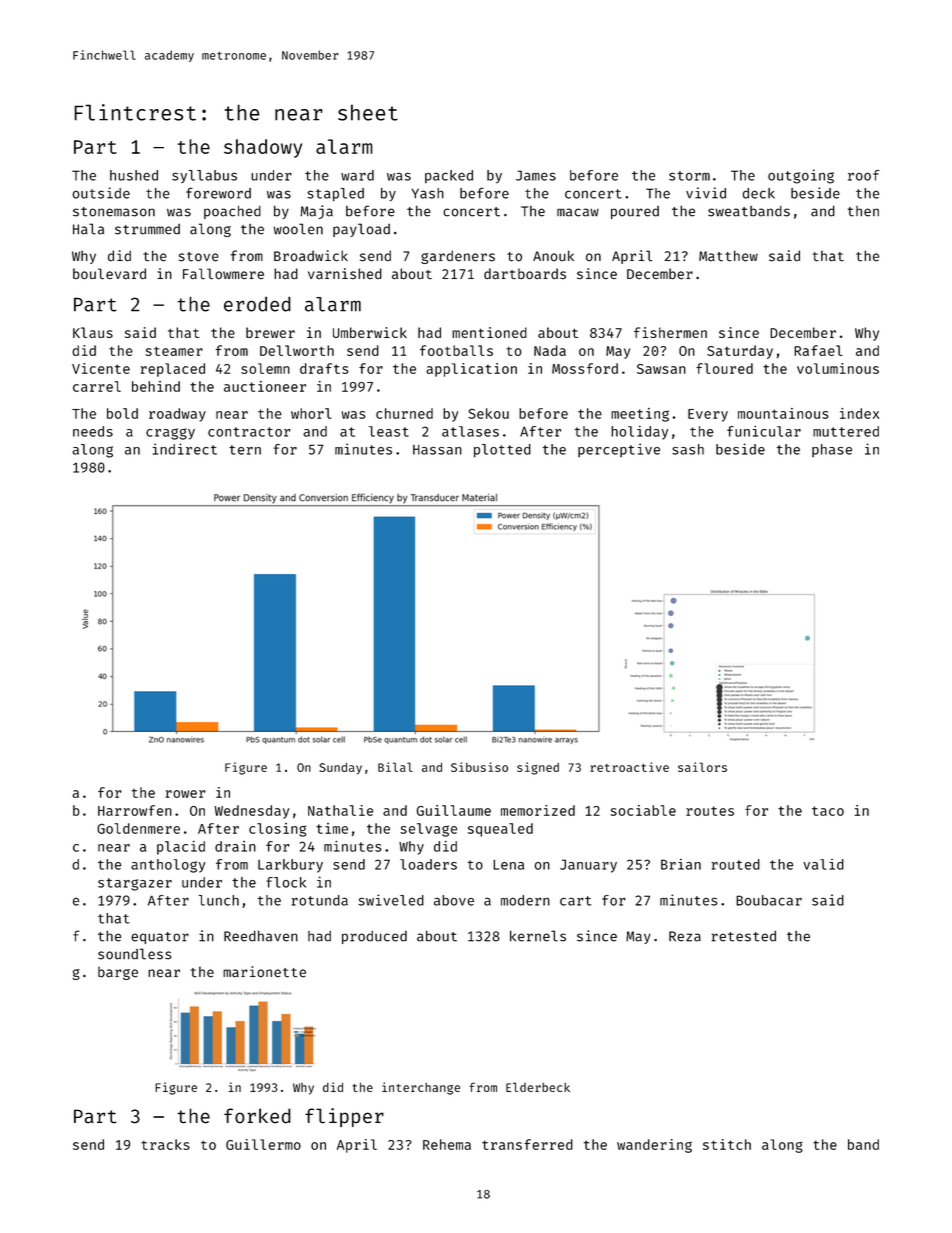 Image resolution: width=952 pixels, height=1233 pixels. I want to click on signed, so click(538, 768).
